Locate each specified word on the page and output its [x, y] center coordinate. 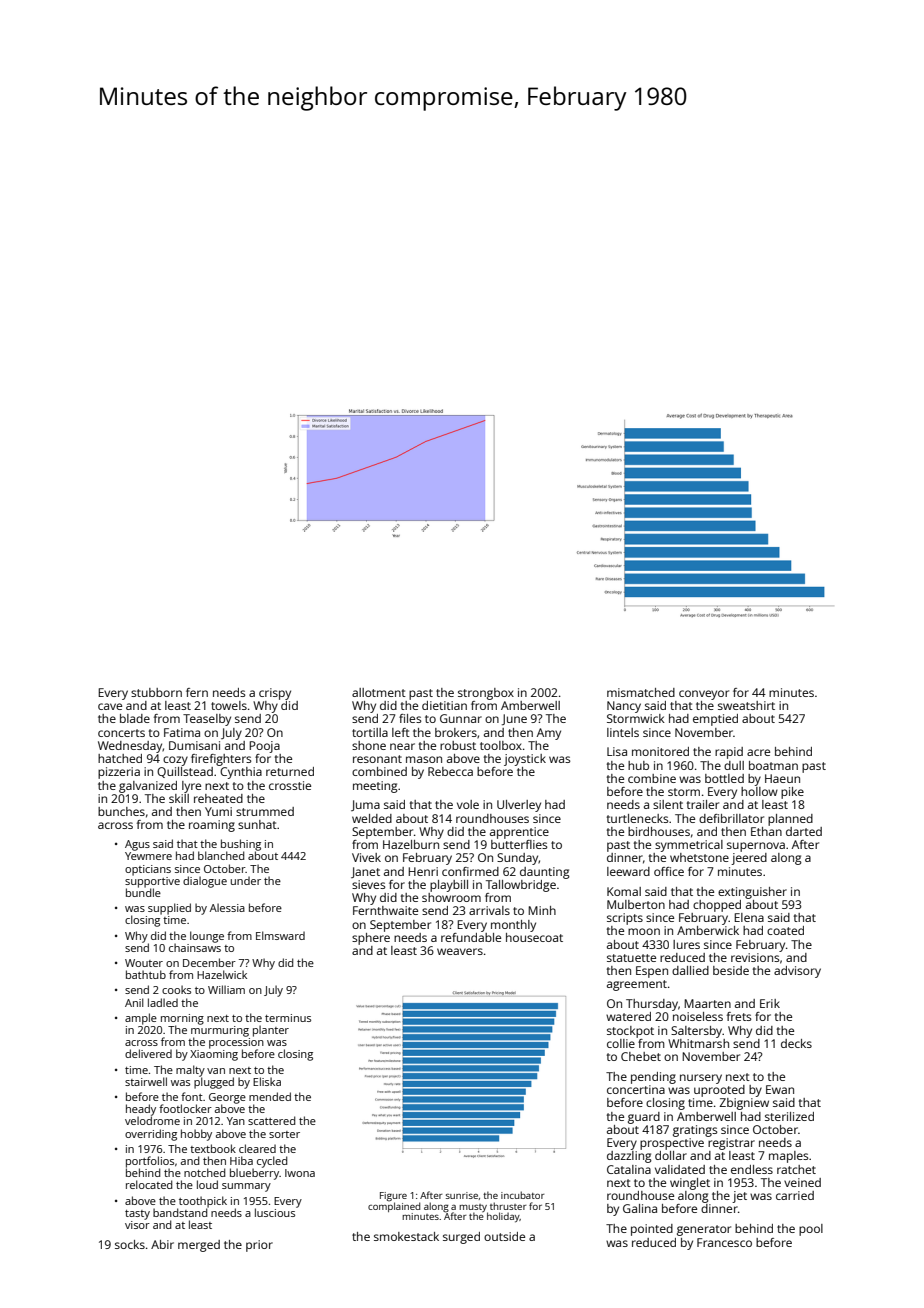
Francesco [724, 1242]
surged [461, 1238]
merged [199, 1246]
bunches [121, 811]
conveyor [704, 695]
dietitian [444, 705]
